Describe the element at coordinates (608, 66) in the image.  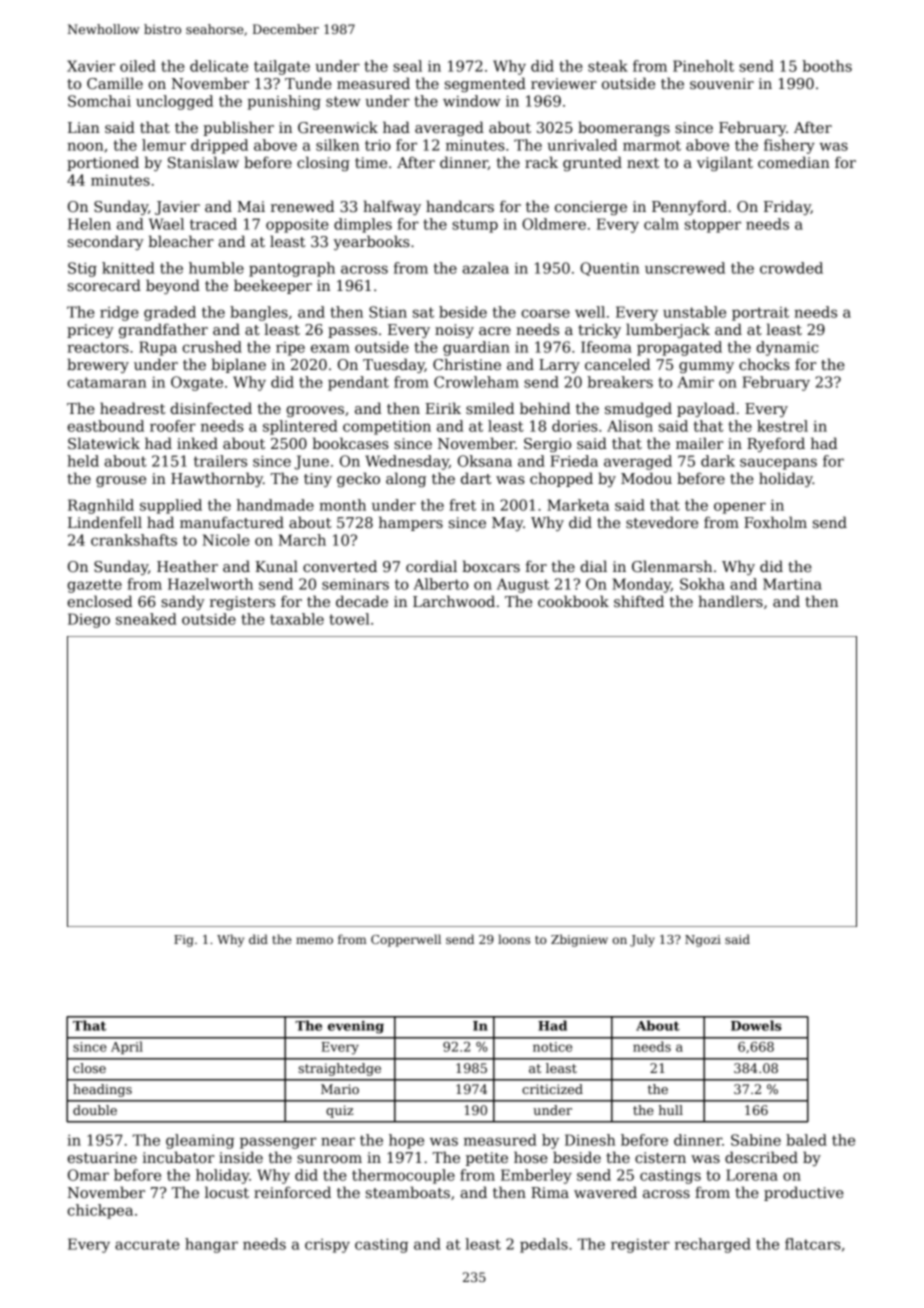
I see `steak` at that location.
